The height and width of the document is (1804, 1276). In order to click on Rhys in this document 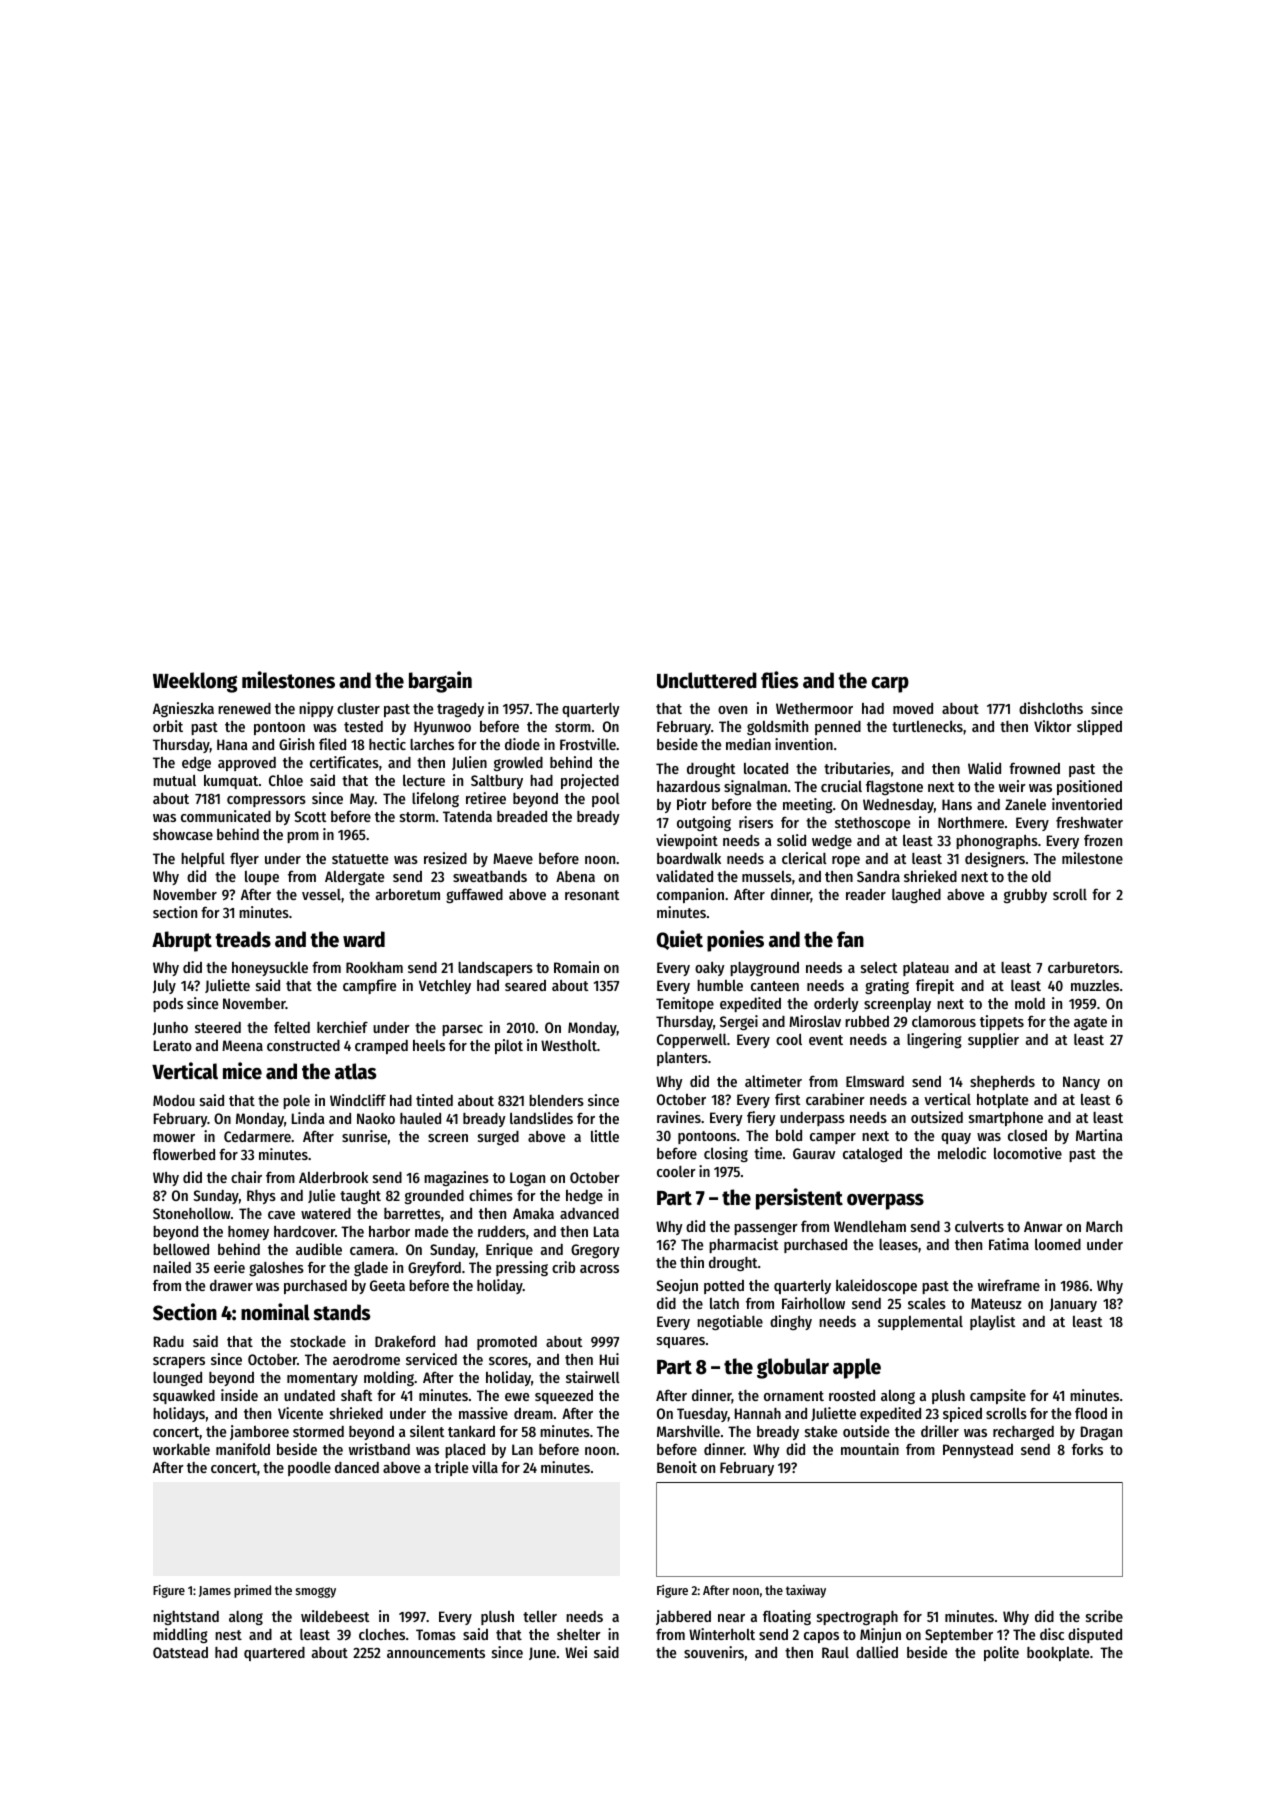, I will do `click(261, 1197)`.
